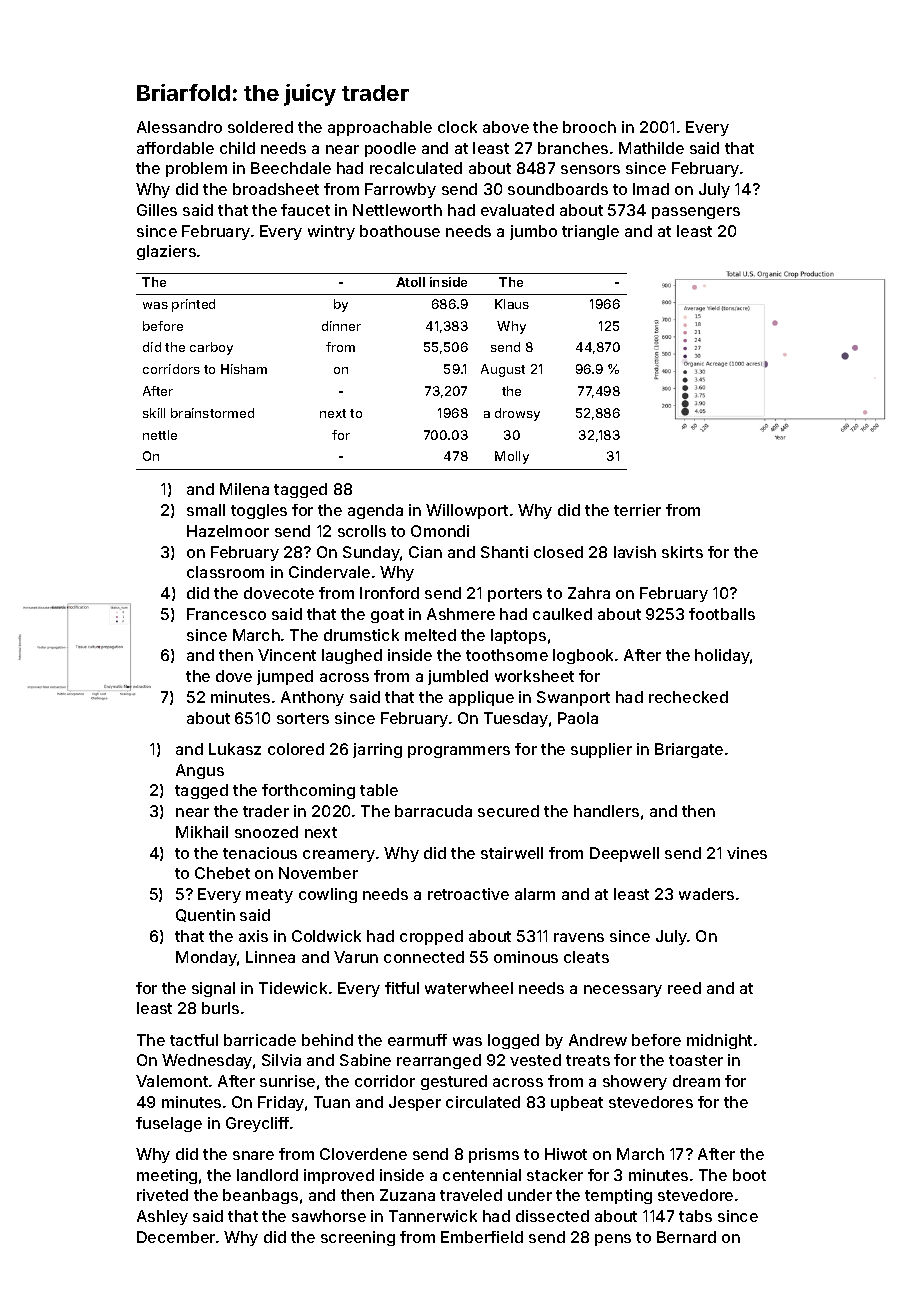 The height and width of the screenshot is (1316, 908). I want to click on classroom, so click(225, 572).
